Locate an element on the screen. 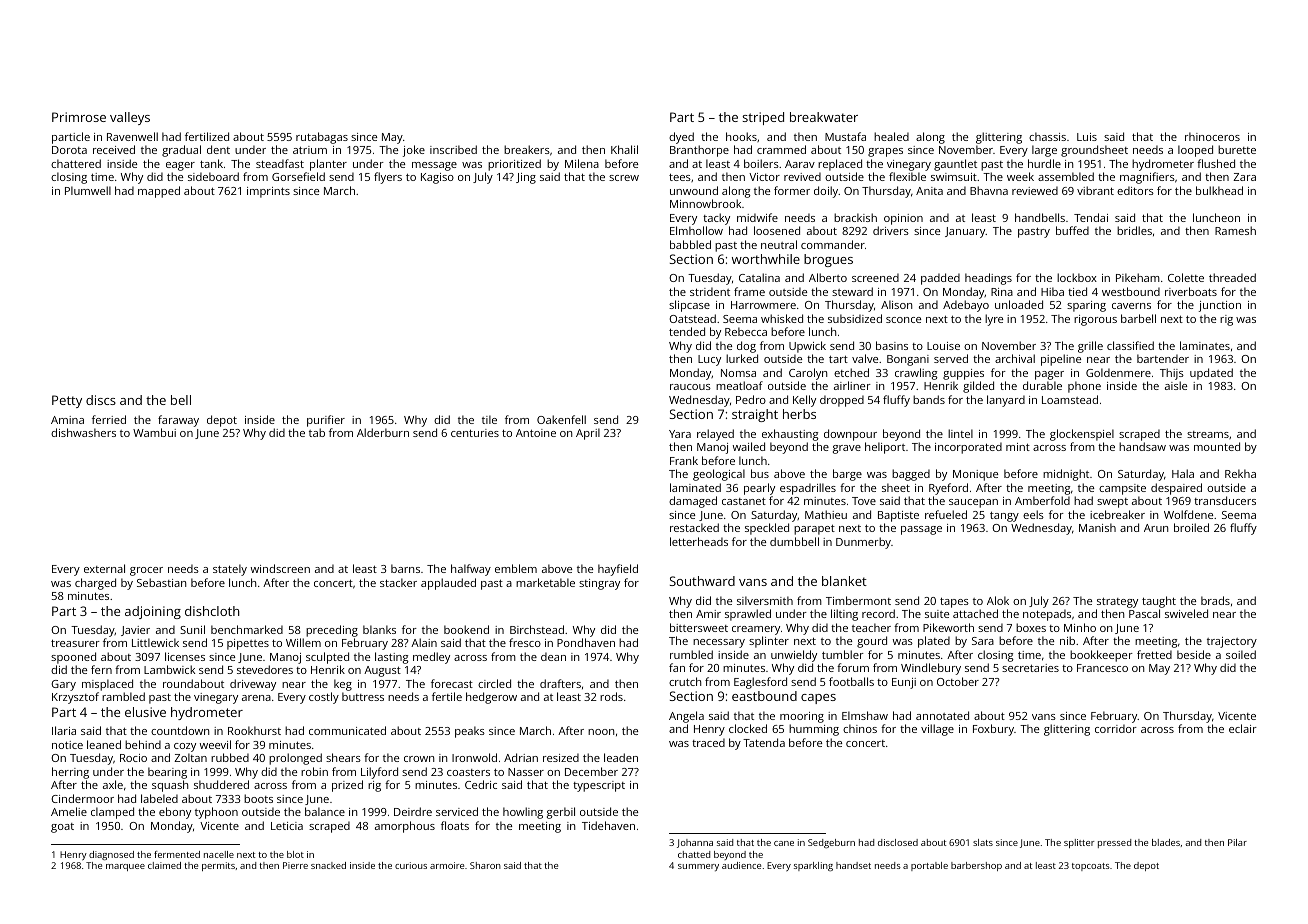 The image size is (1308, 924). summery is located at coordinates (698, 867).
